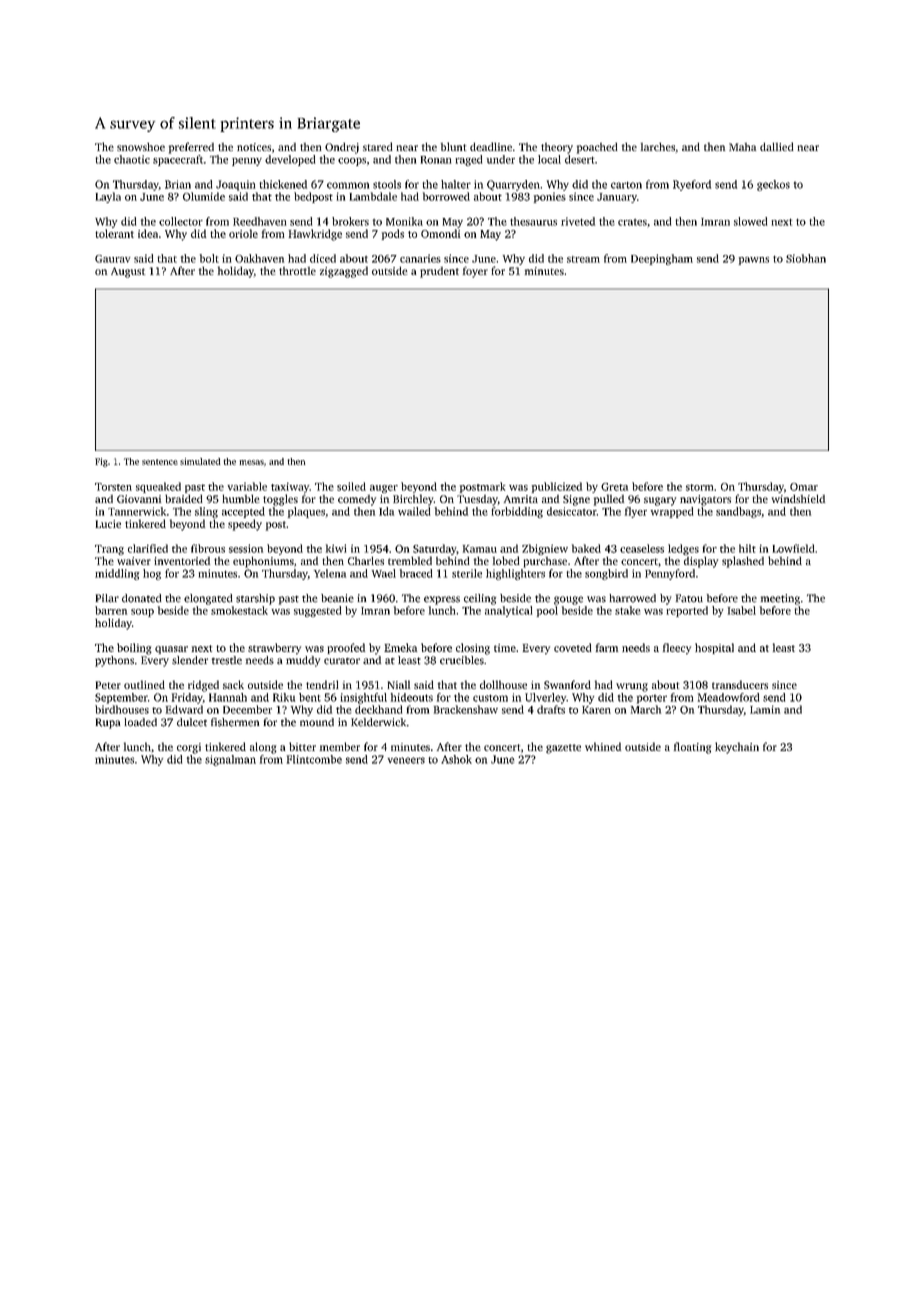 The image size is (924, 1308). What do you see at coordinates (533, 221) in the document?
I see `thesaurus` at bounding box center [533, 221].
